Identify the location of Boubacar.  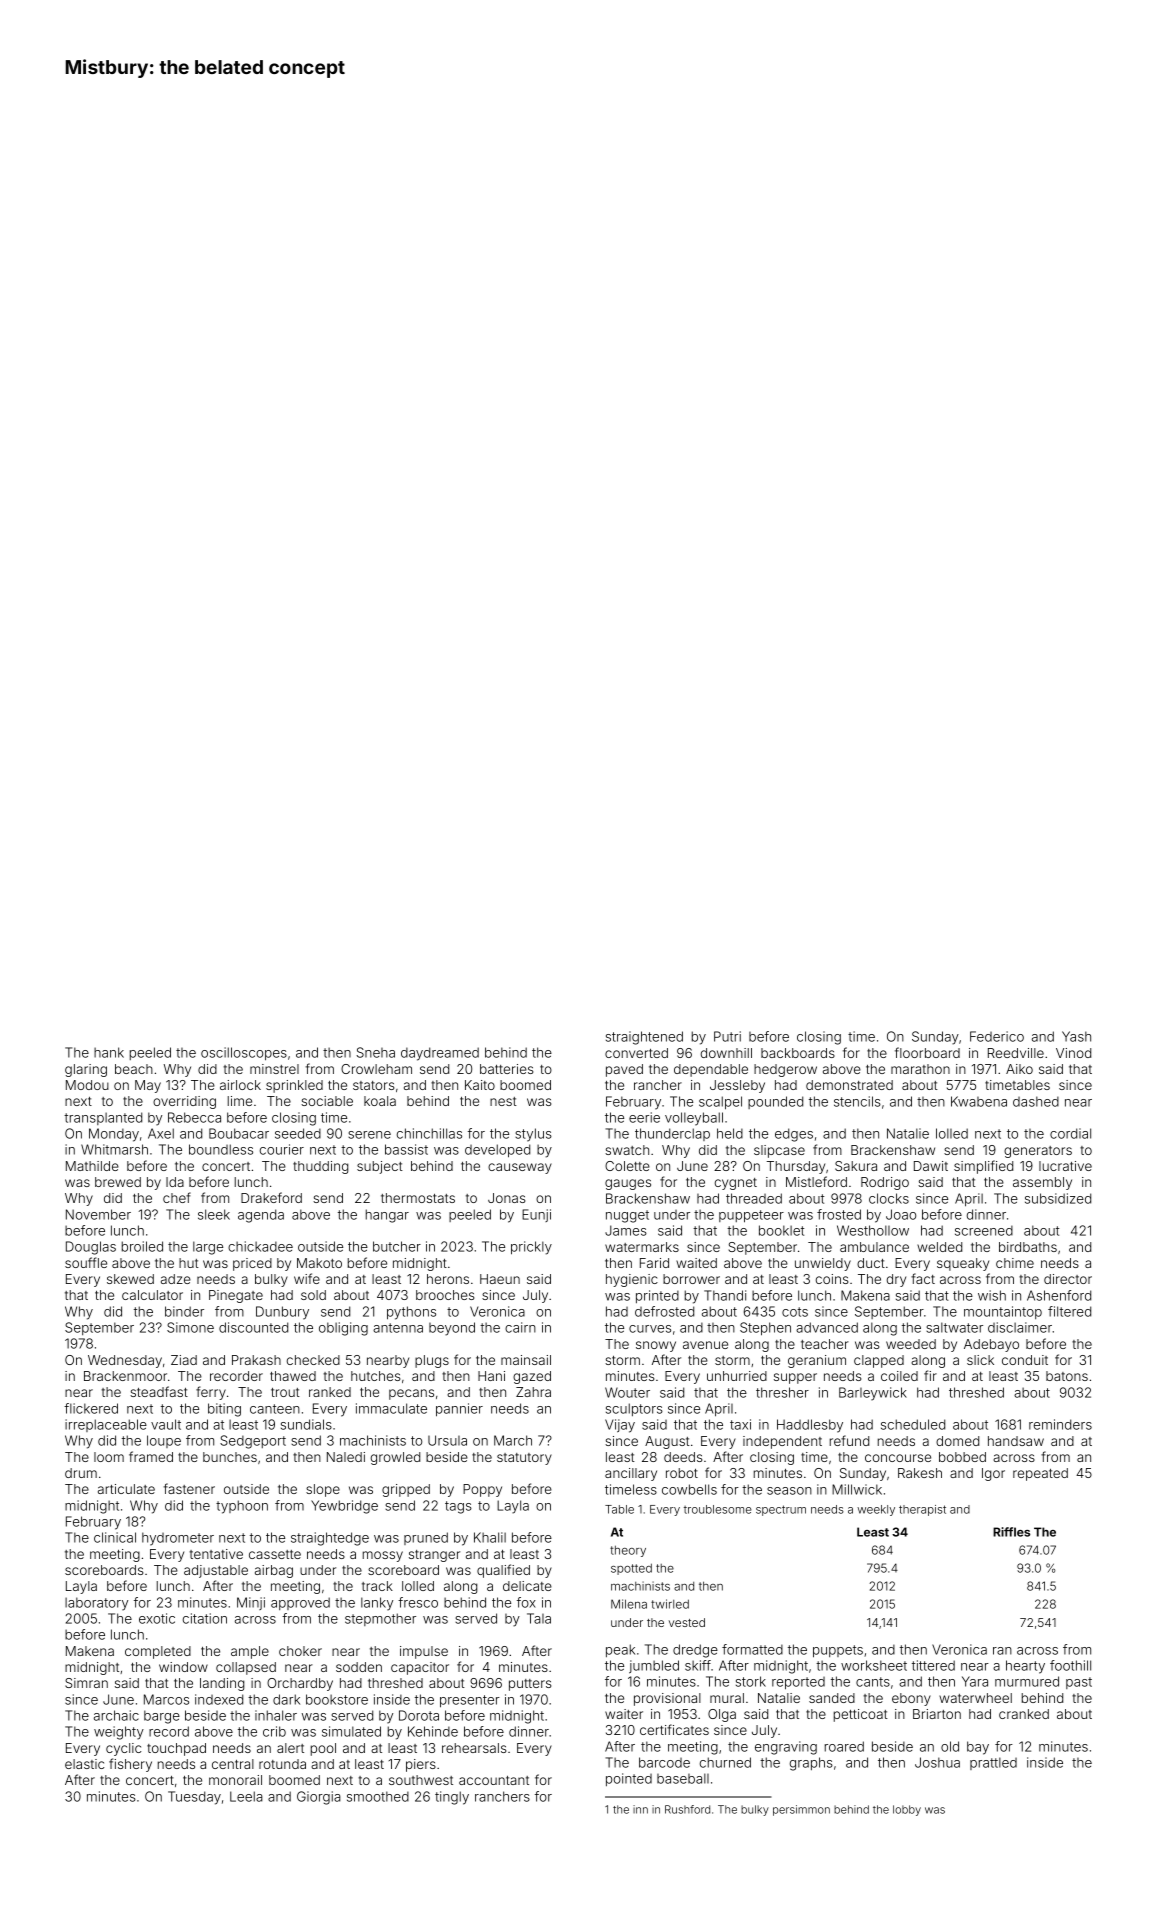
(239, 1133).
